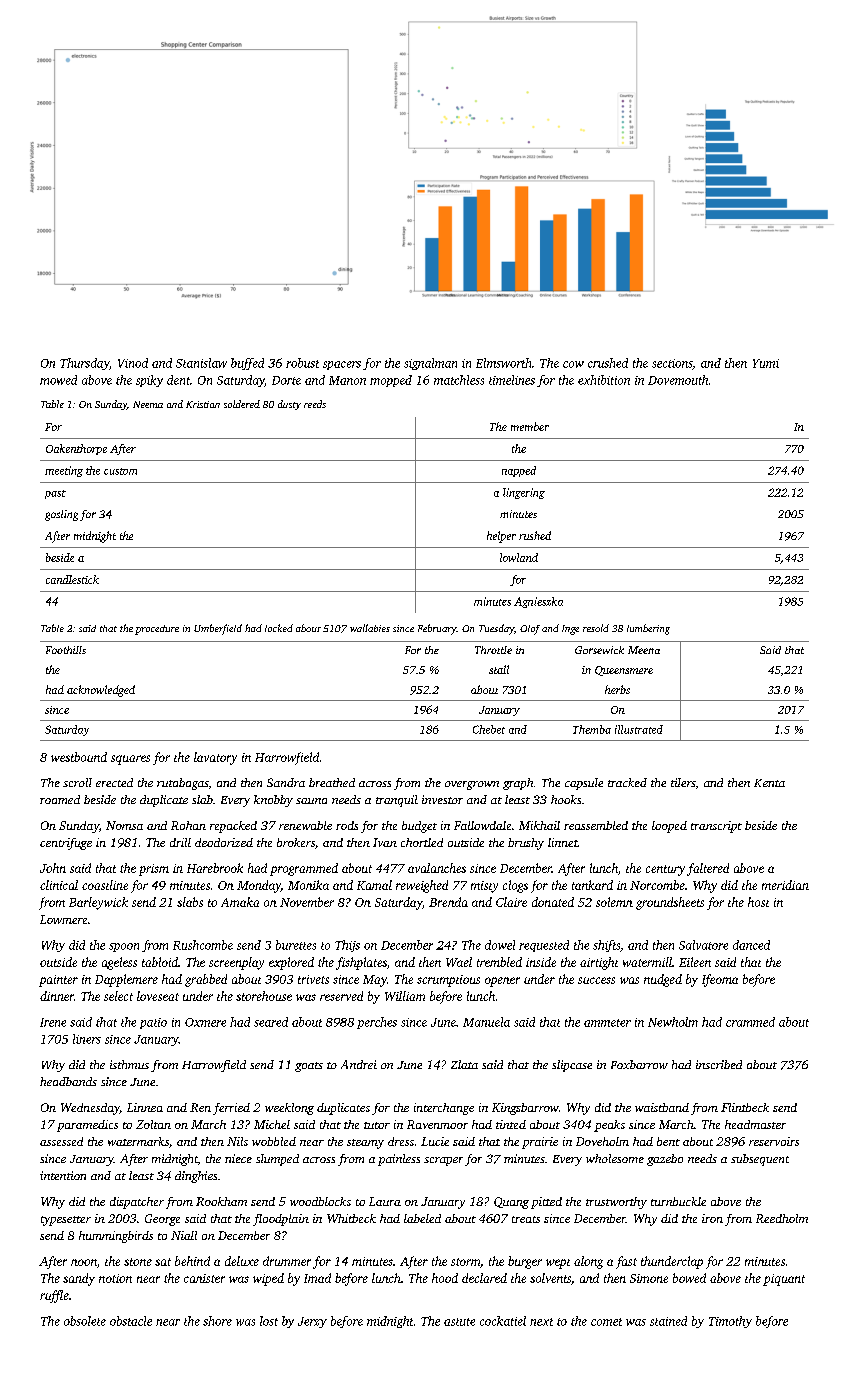 The image size is (849, 1400). I want to click on gazebo, so click(665, 1160).
